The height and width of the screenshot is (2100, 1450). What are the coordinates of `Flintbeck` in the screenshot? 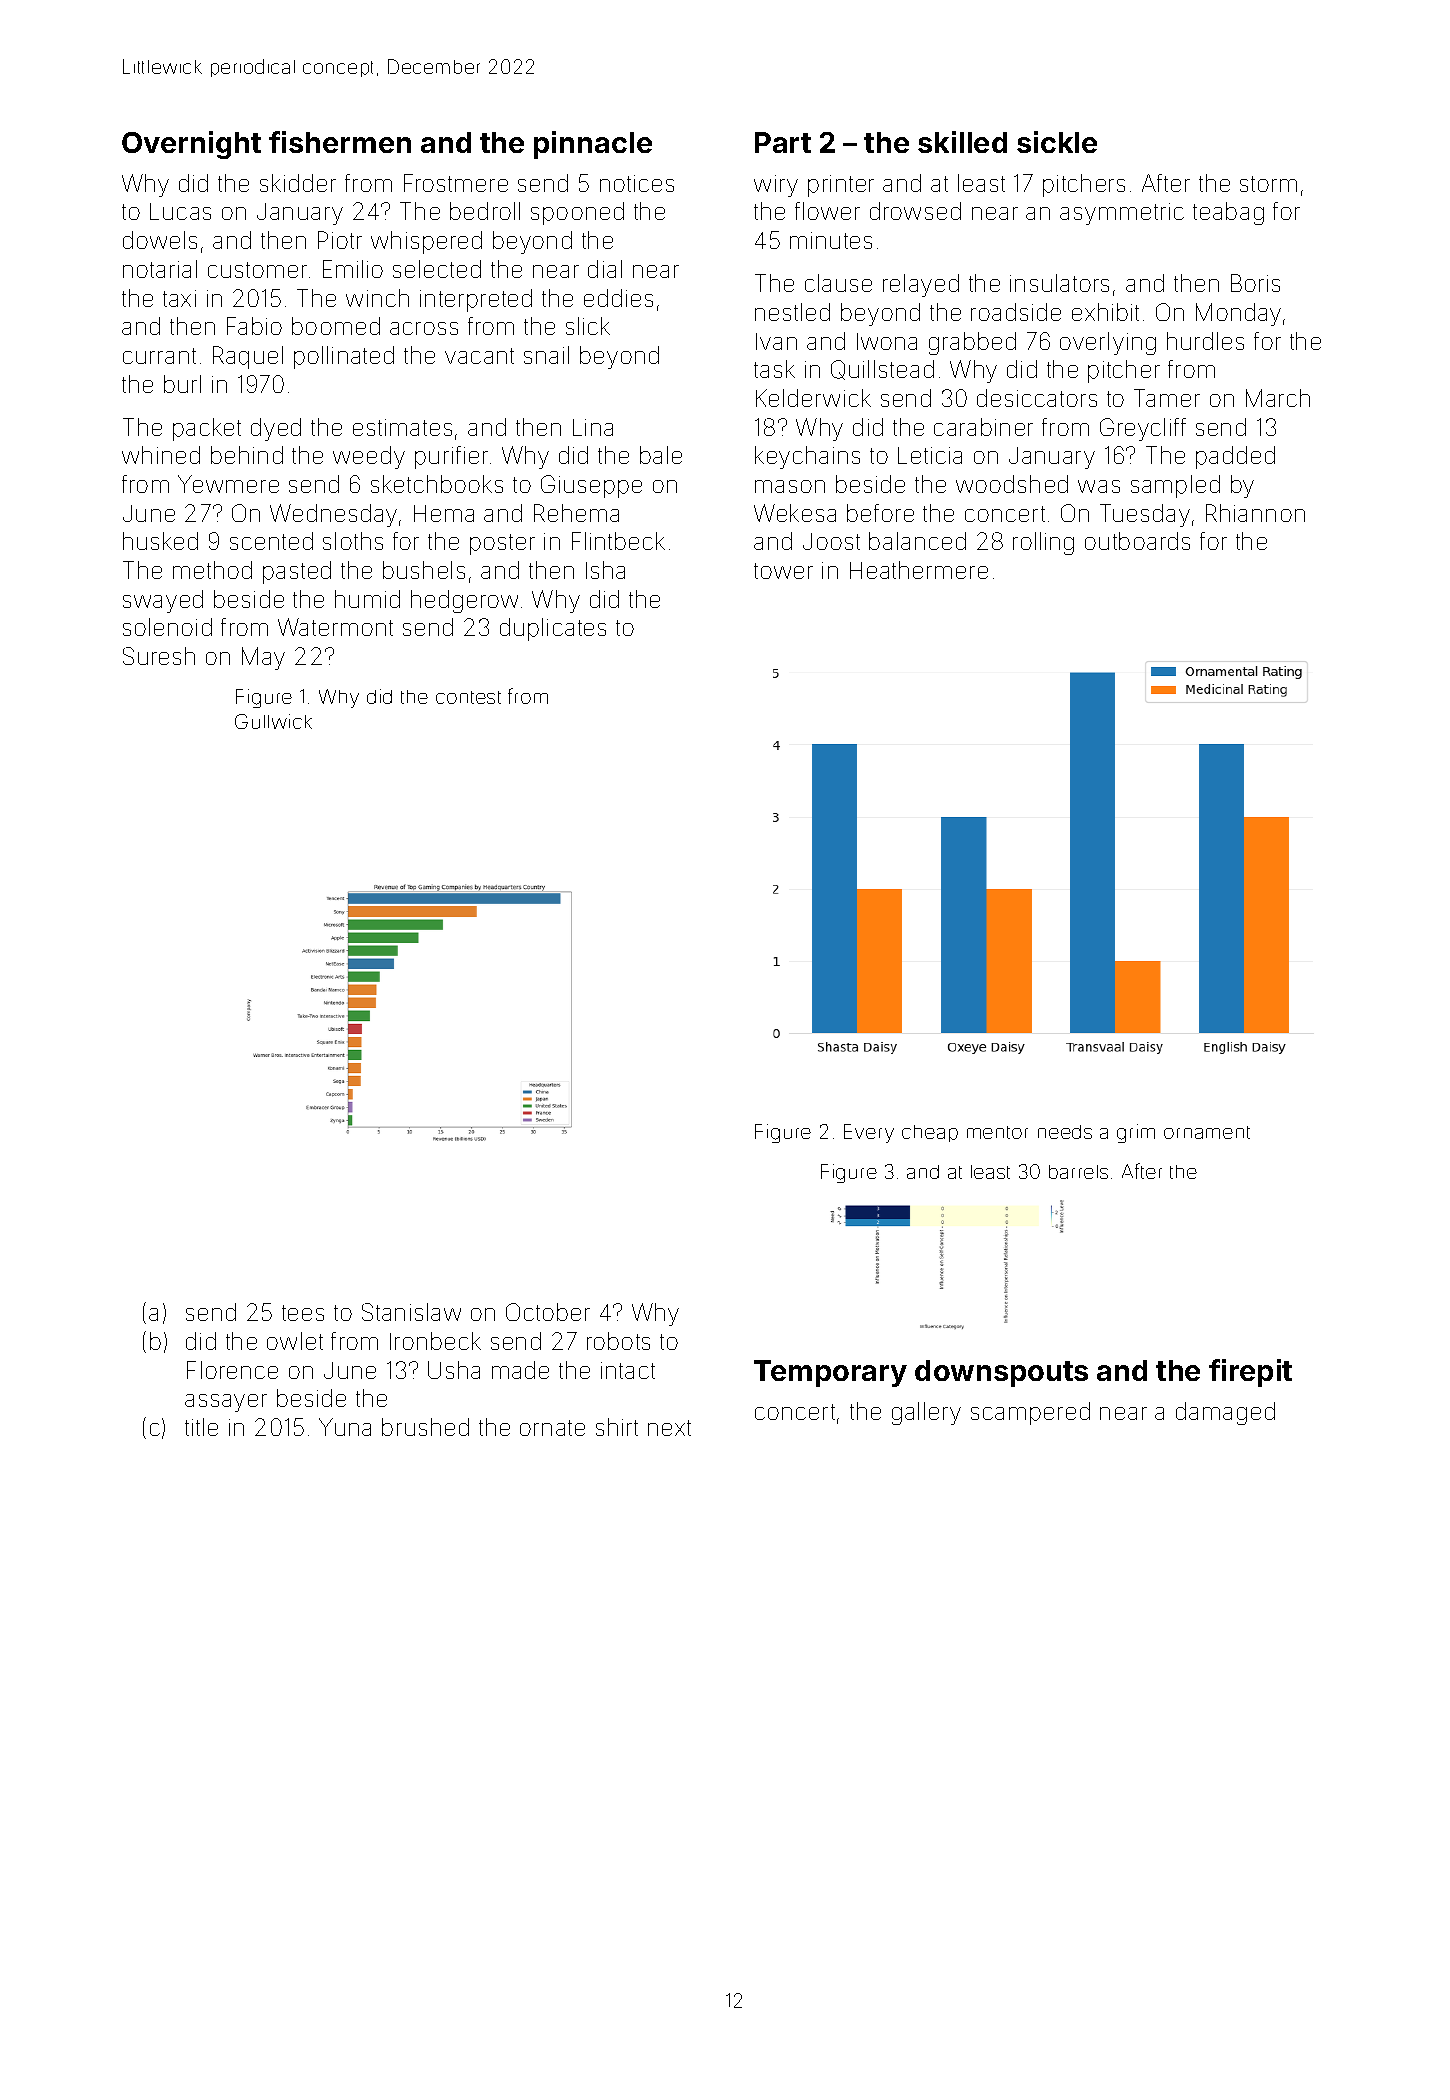 It's located at (618, 541).
